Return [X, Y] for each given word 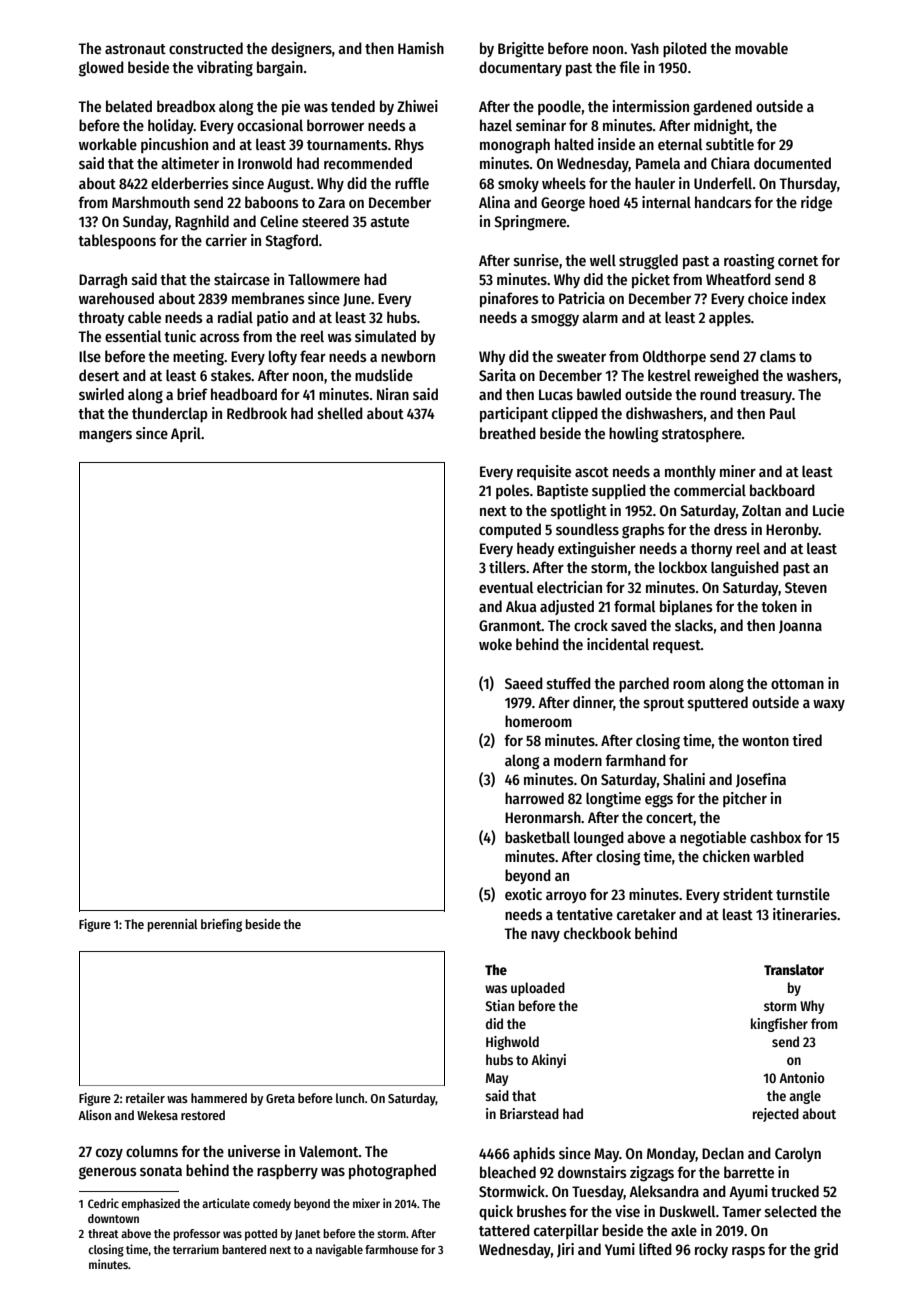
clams [778, 356]
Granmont [510, 625]
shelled [340, 413]
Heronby [792, 530]
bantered [244, 1249]
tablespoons [117, 242]
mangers [105, 436]
